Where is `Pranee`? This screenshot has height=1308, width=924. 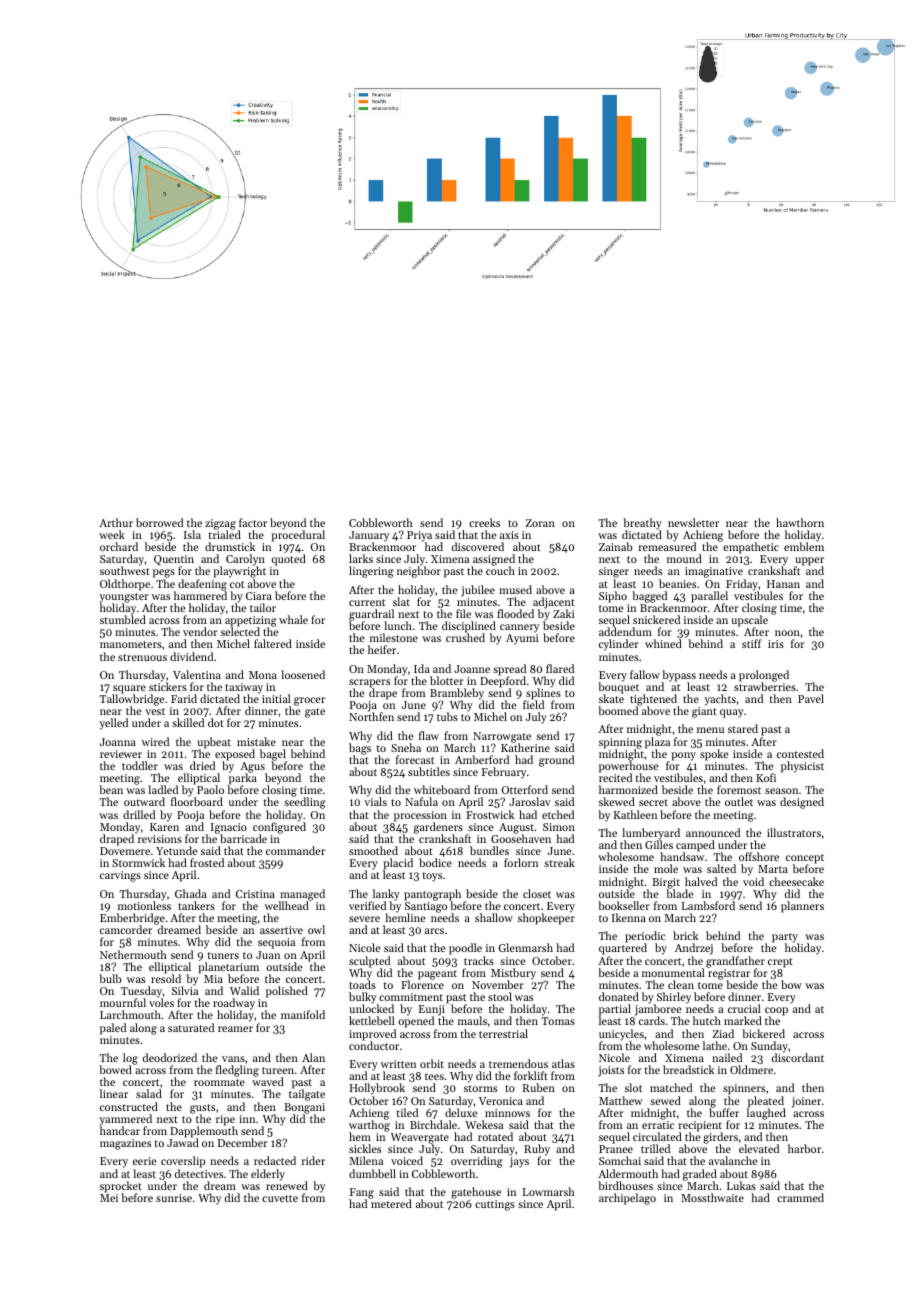
Pranee is located at coordinates (616, 1149).
